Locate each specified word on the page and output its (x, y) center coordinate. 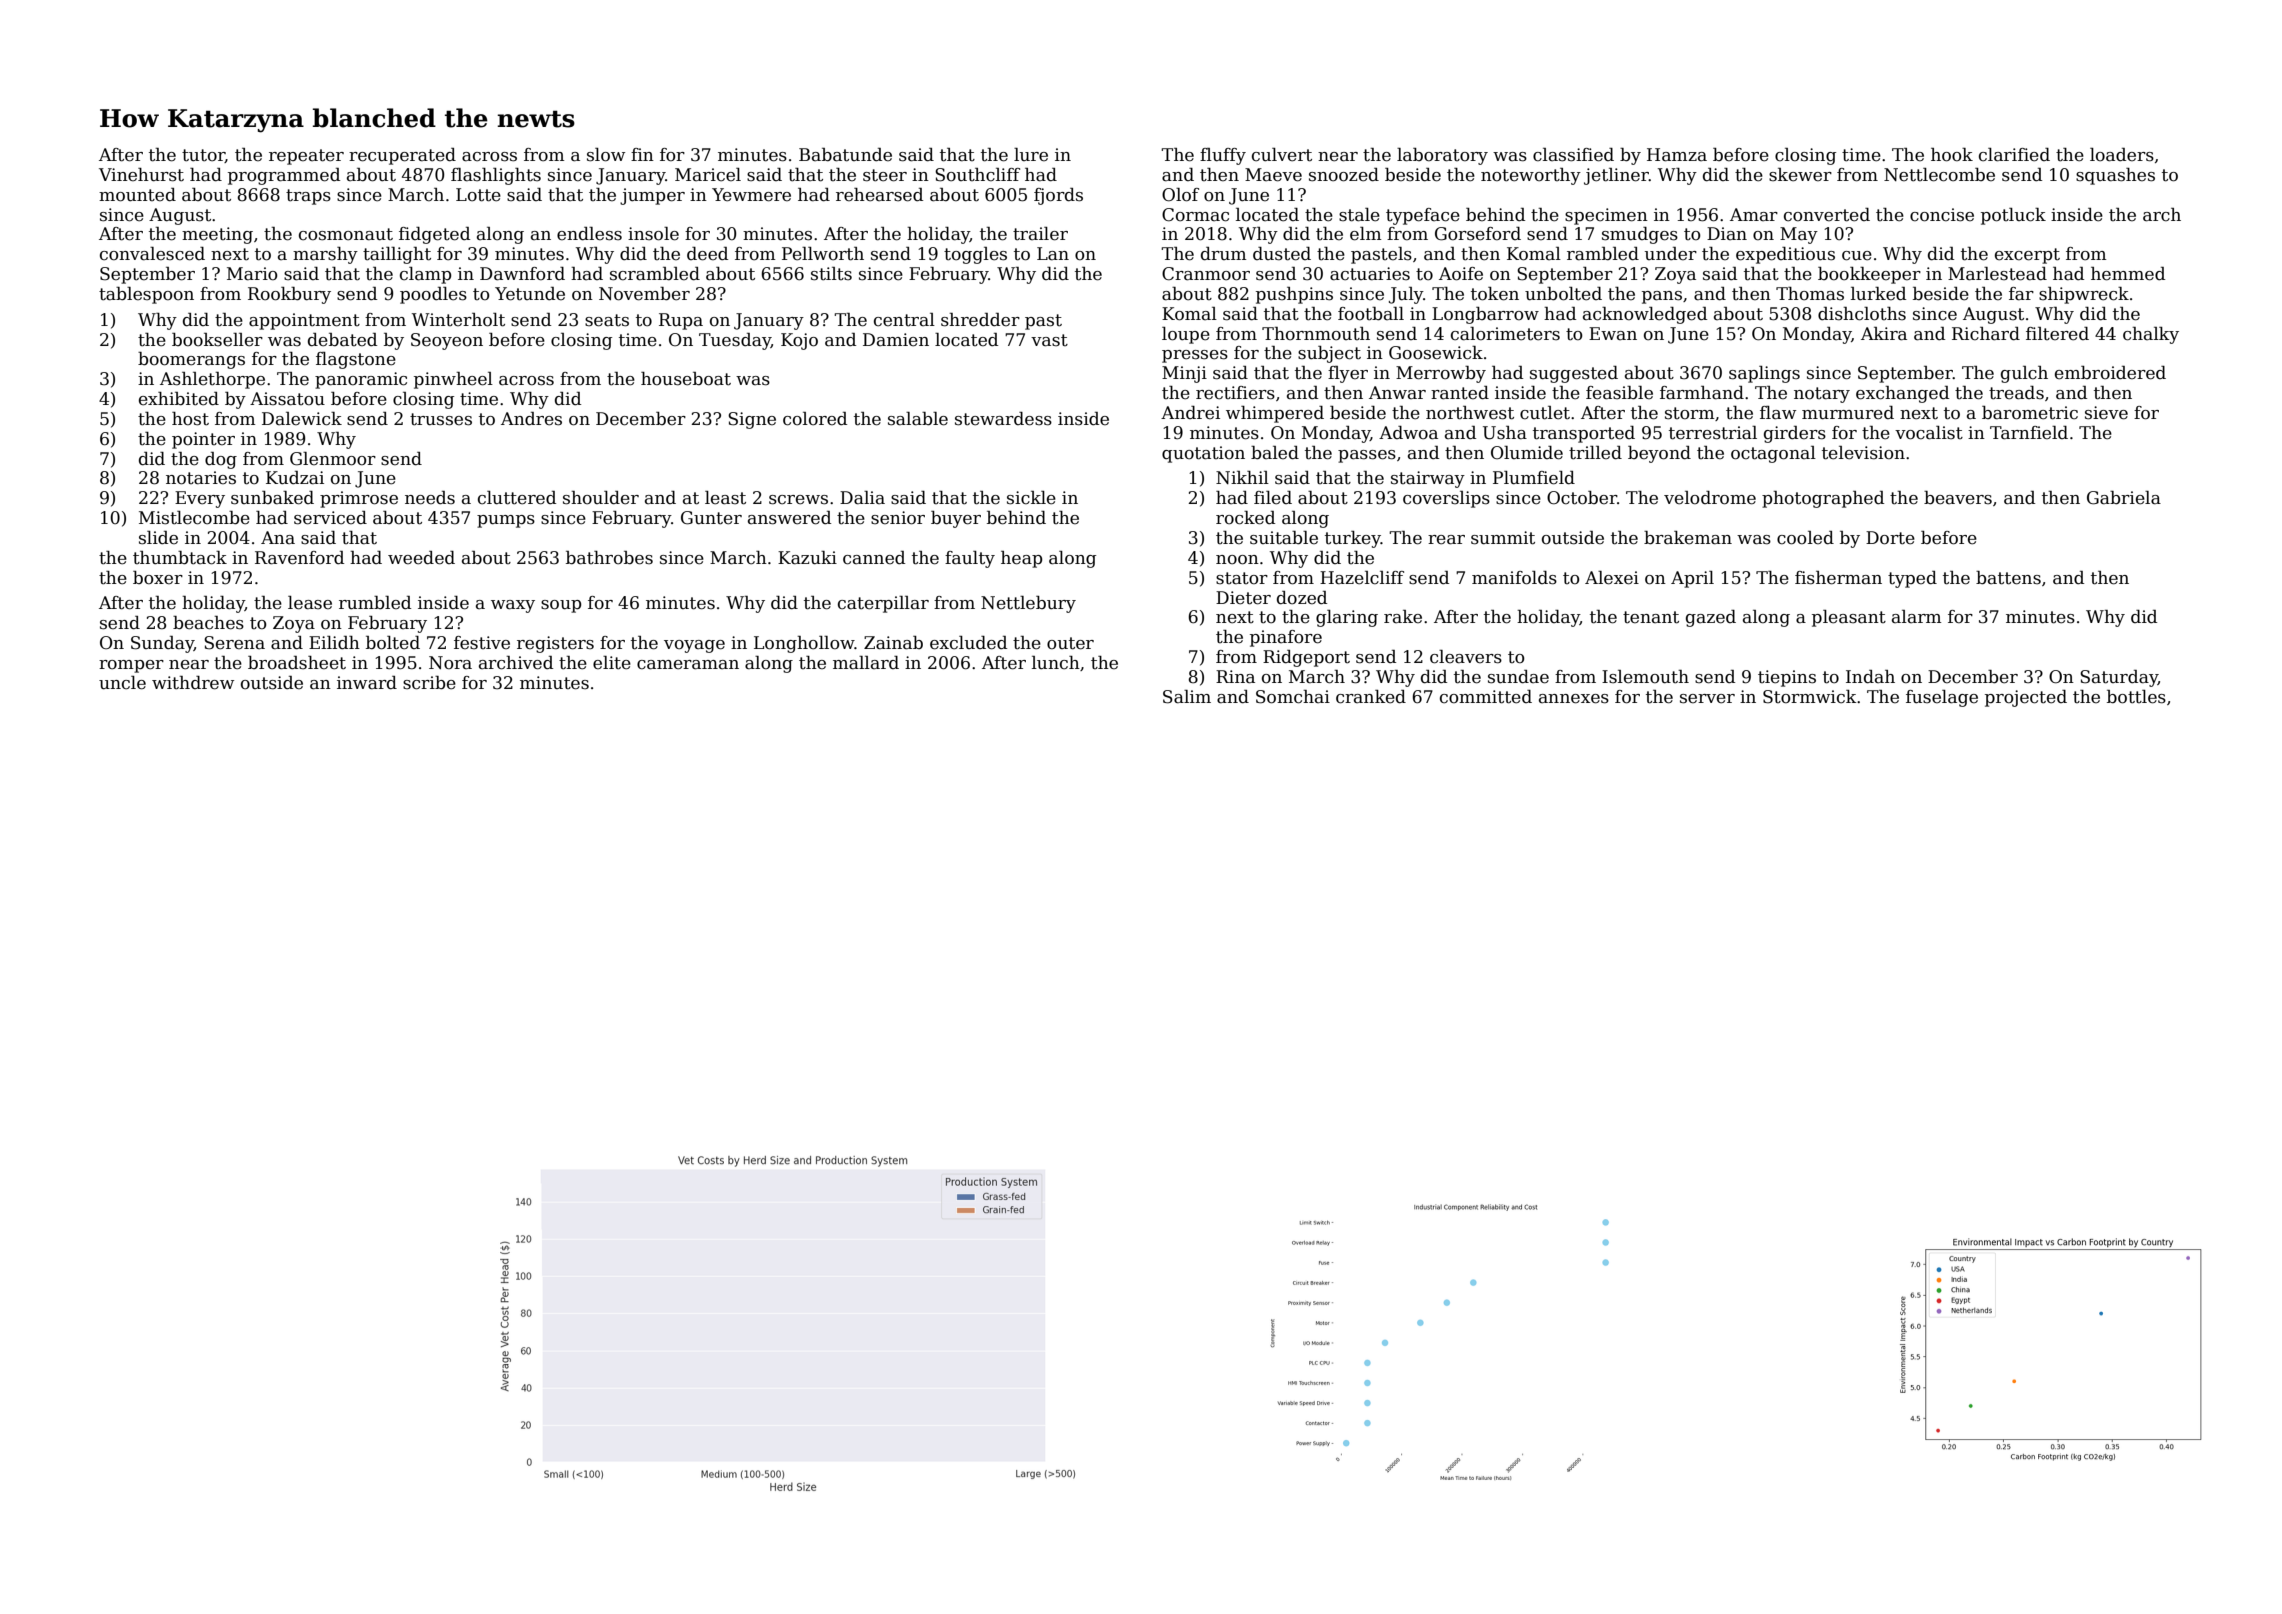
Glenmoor (333, 459)
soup (561, 606)
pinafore (1286, 638)
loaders (2122, 155)
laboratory (1442, 156)
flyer (1348, 374)
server (1707, 699)
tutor (203, 156)
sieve (2106, 413)
